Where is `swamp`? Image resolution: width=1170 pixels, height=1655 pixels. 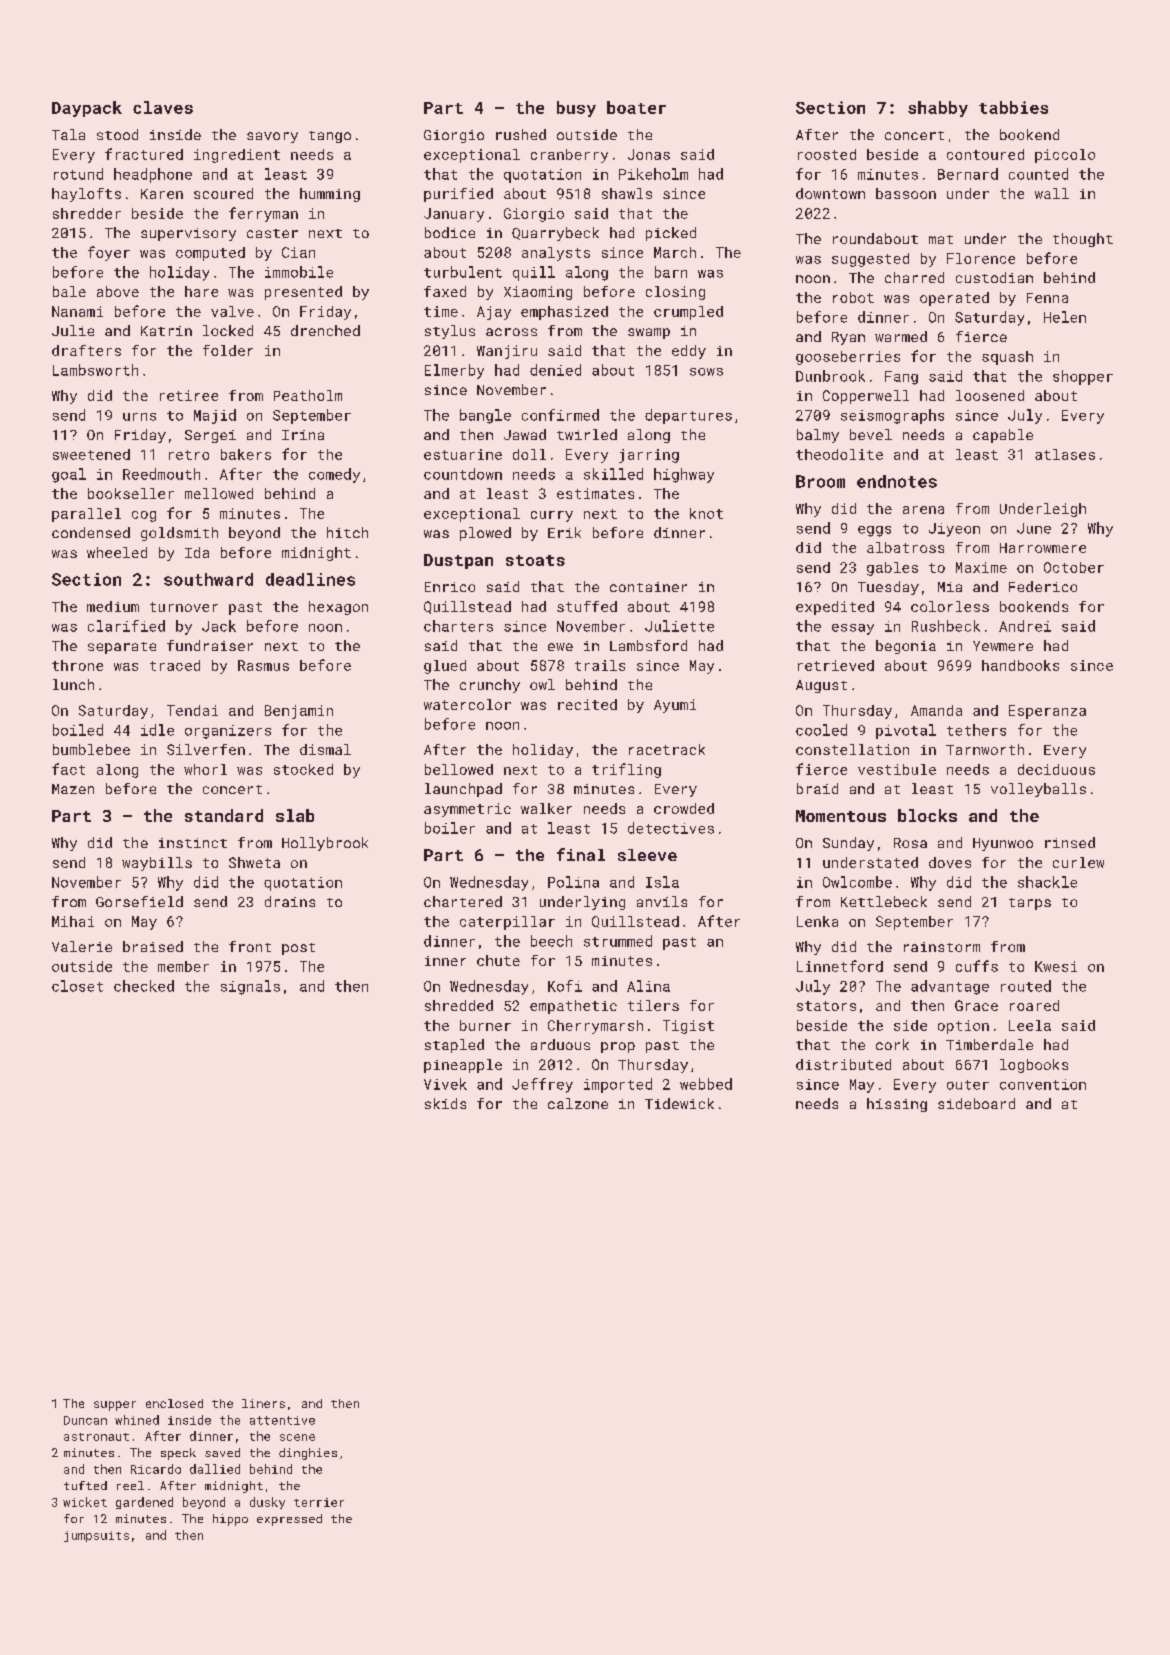
swamp is located at coordinates (649, 333).
